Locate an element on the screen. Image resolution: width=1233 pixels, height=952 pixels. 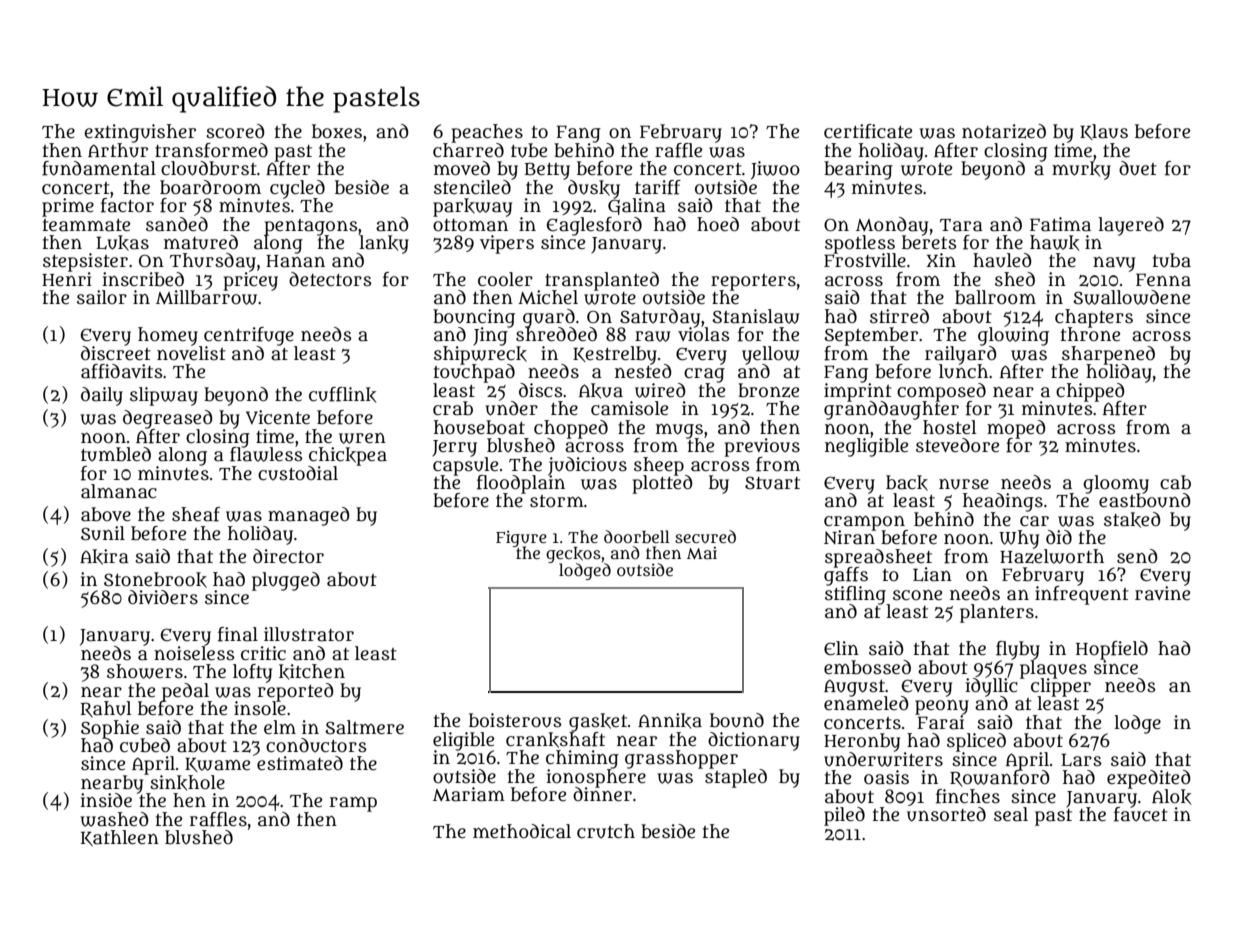
infrequent is located at coordinates (1082, 595).
